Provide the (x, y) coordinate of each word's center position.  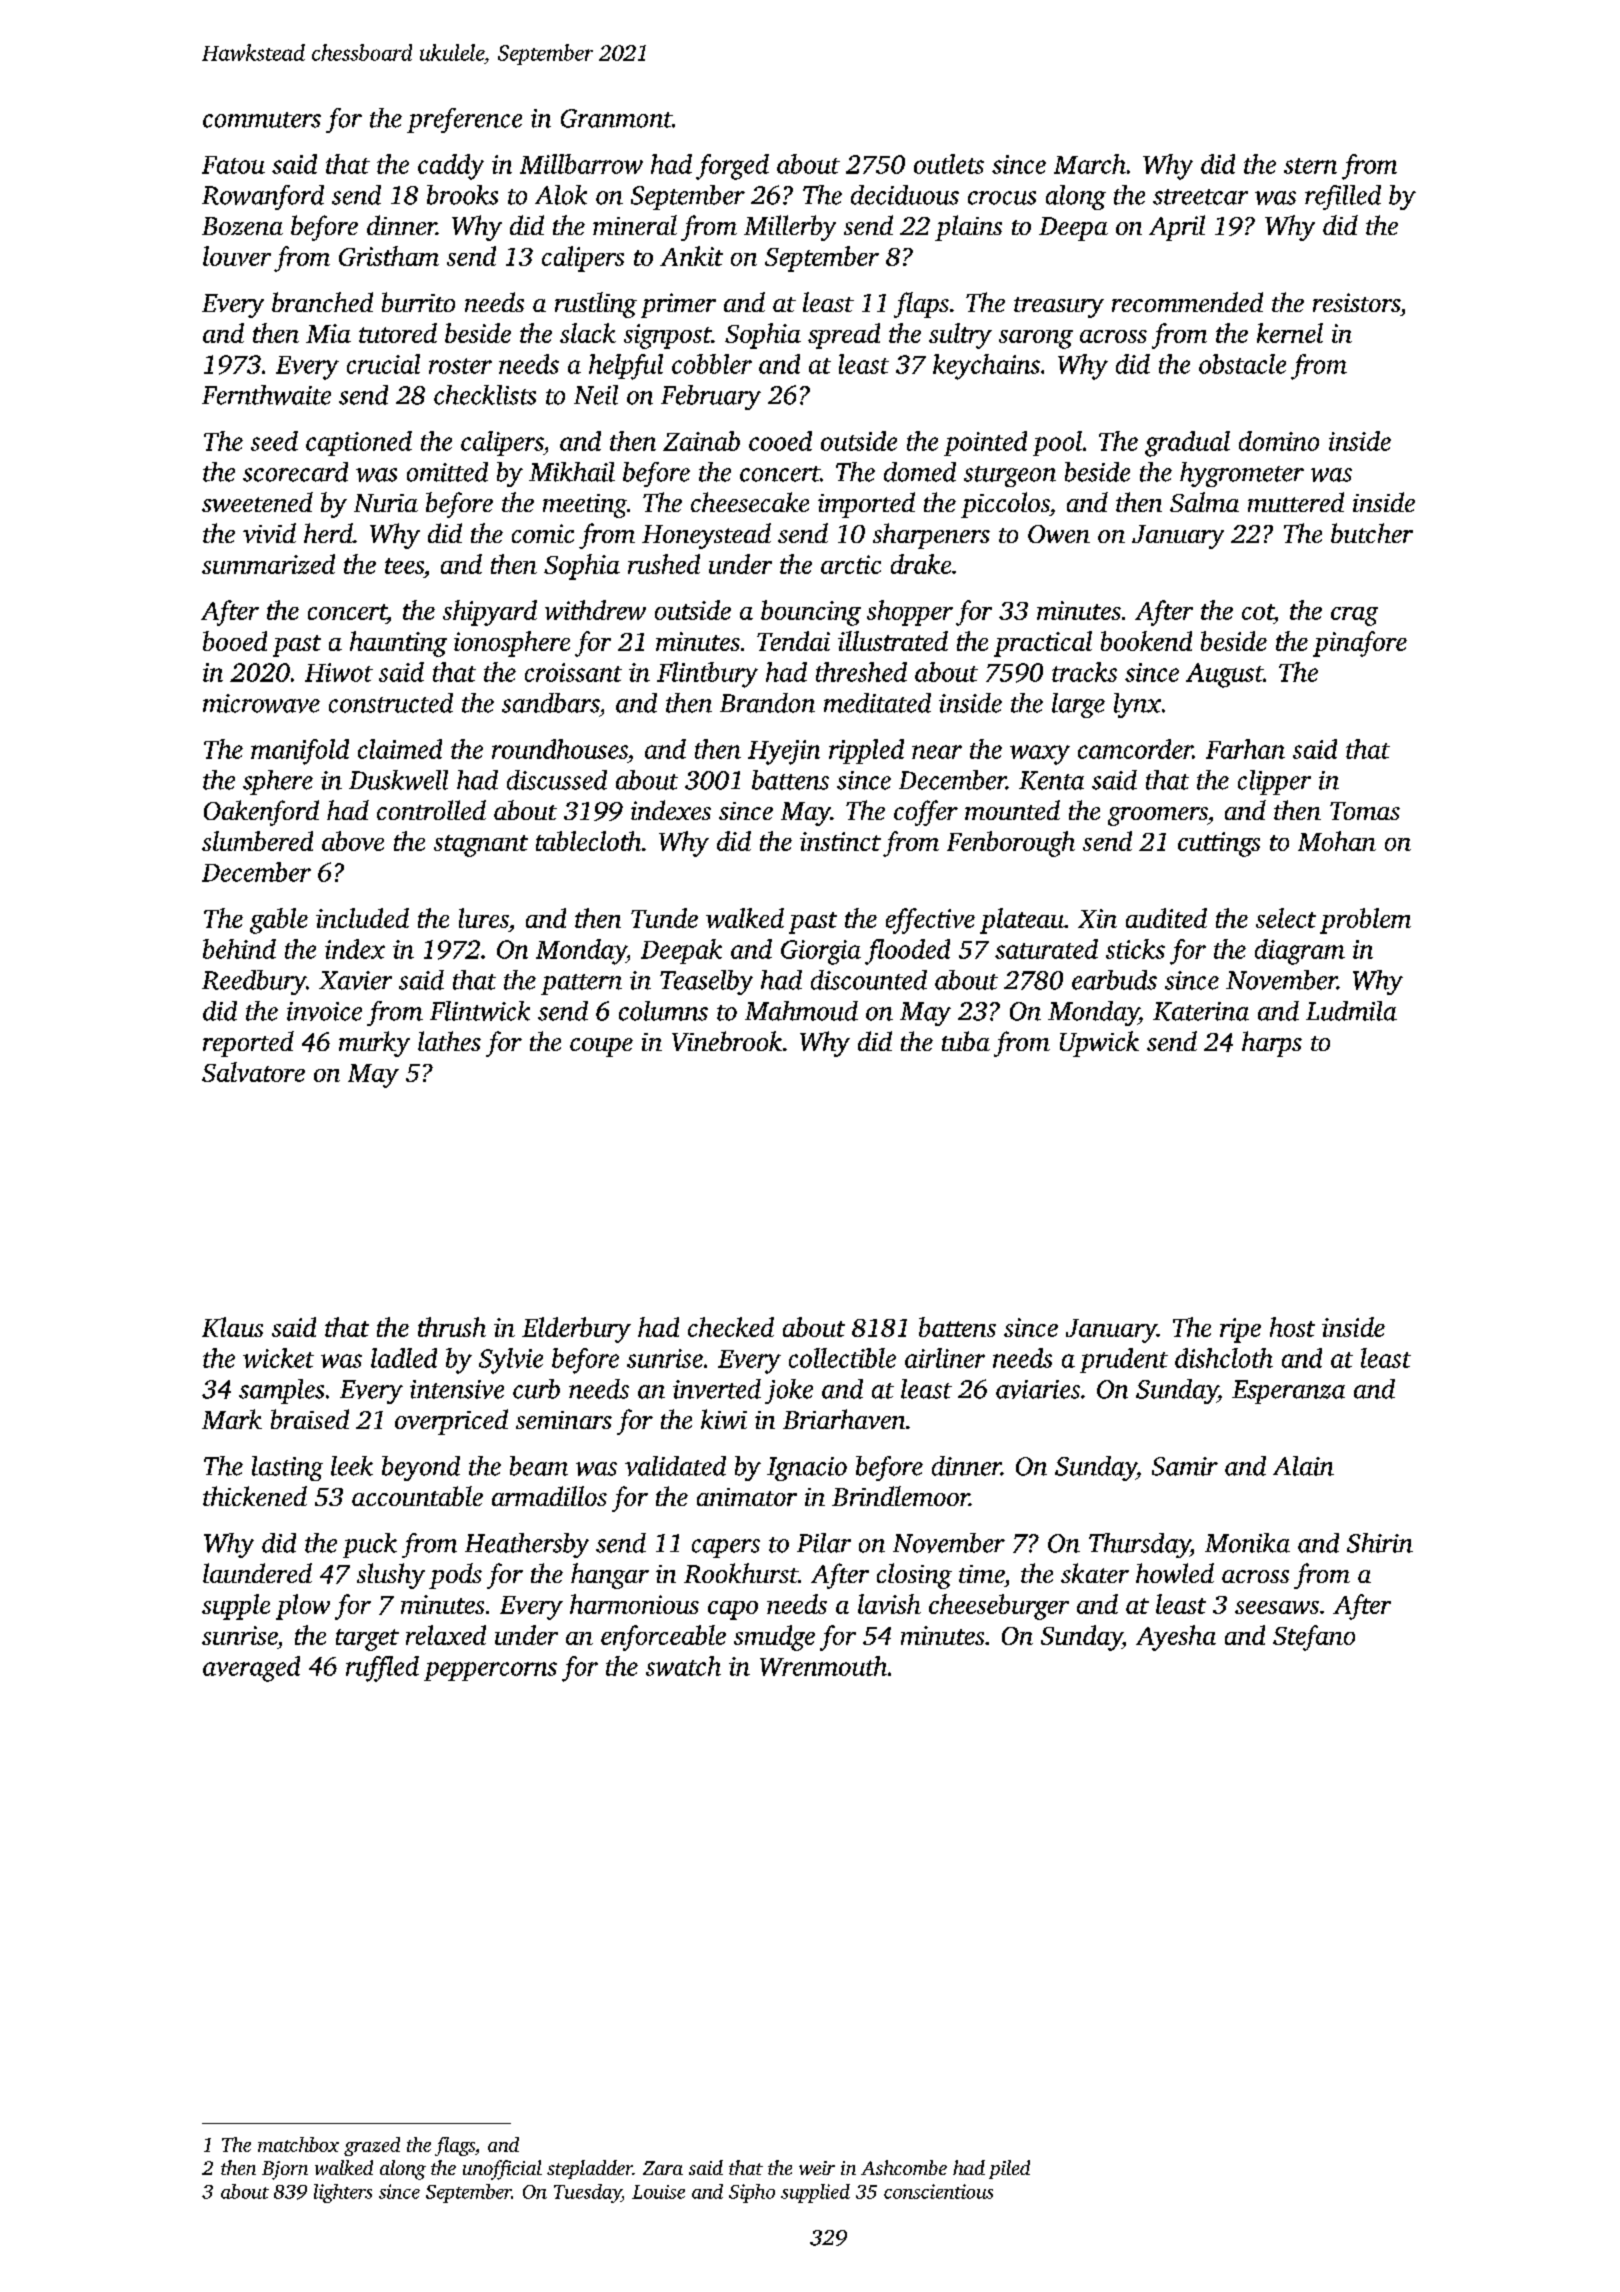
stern (1310, 166)
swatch (683, 1666)
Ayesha (1176, 1638)
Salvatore (253, 1072)
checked (731, 1327)
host (1292, 1327)
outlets (949, 164)
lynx (1137, 705)
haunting (398, 644)
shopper (910, 613)
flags (455, 2146)
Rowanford (263, 197)
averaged (251, 1669)
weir (817, 2168)
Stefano (1314, 1638)
